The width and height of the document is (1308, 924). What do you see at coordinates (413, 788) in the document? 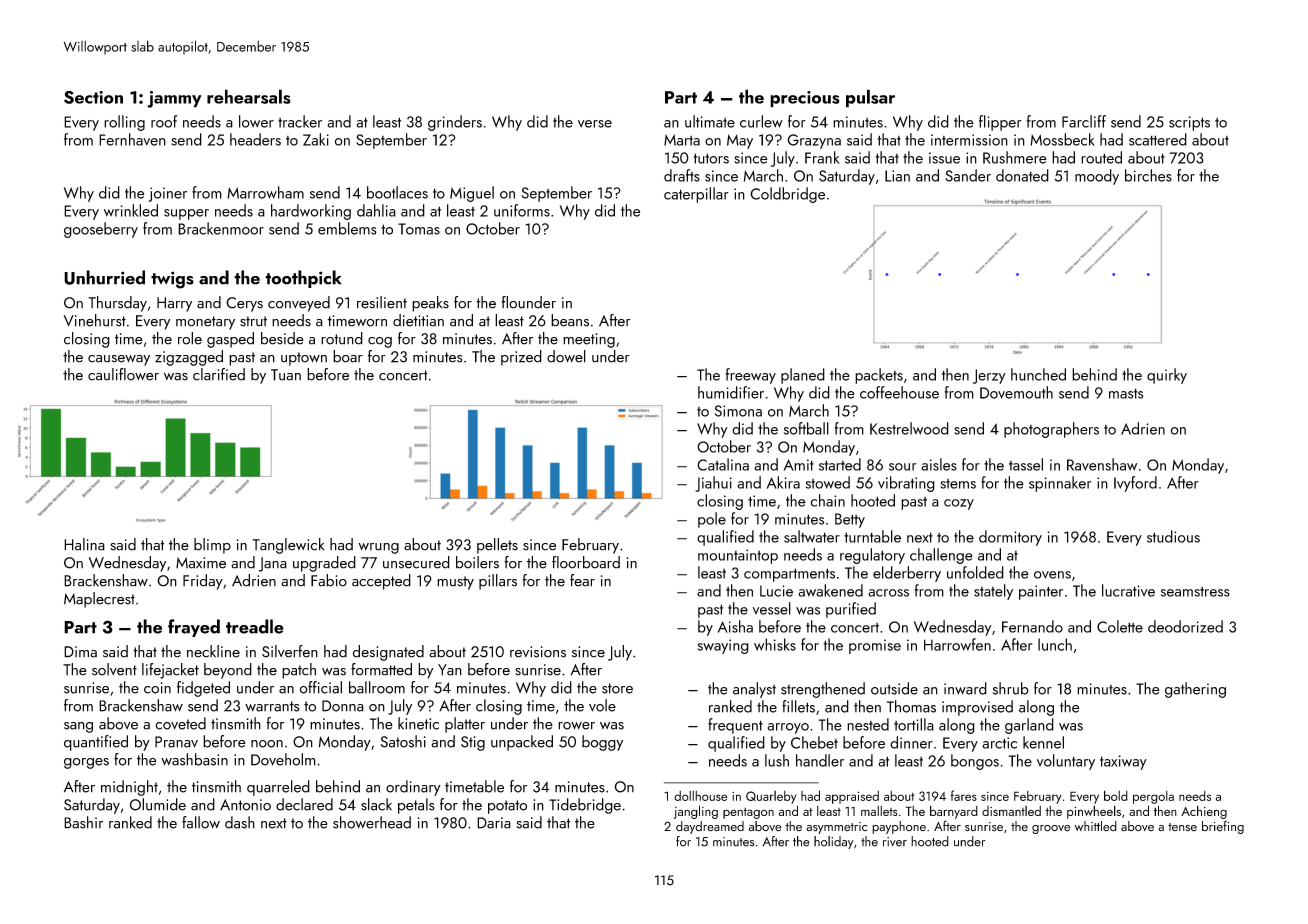
I see `ordinary` at bounding box center [413, 788].
